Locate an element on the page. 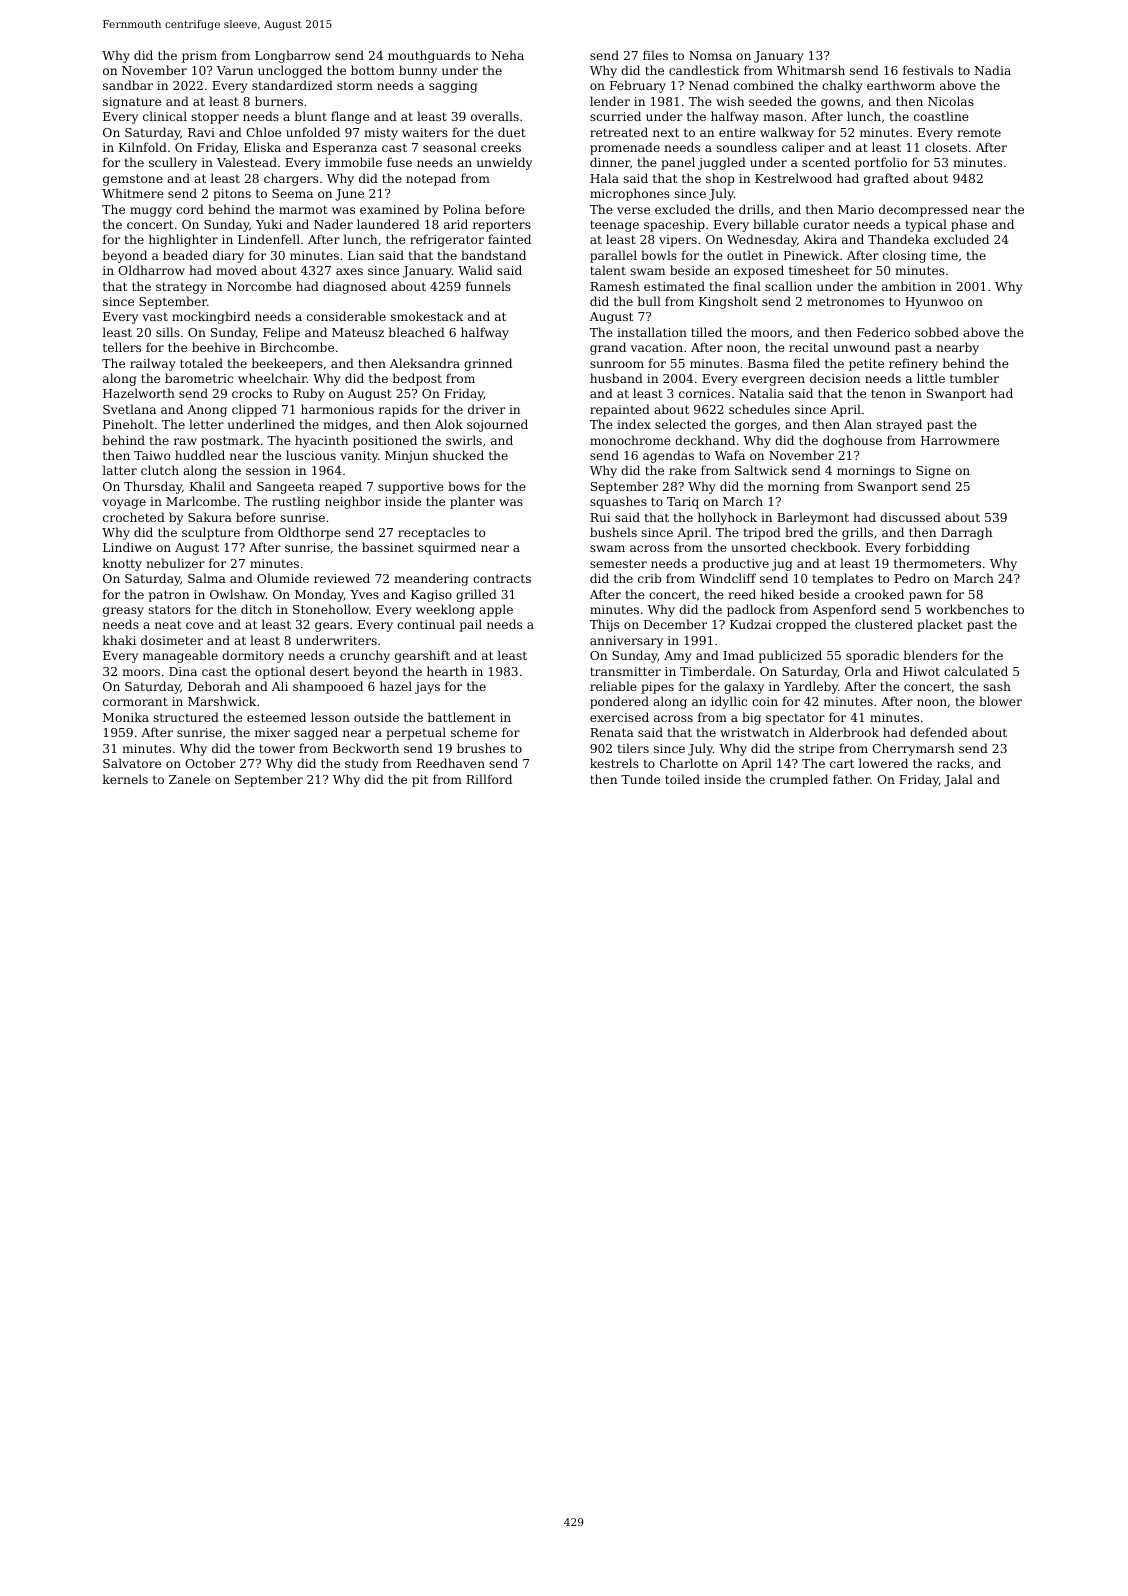 This image has width=1128, height=1596. husband is located at coordinates (616, 378).
